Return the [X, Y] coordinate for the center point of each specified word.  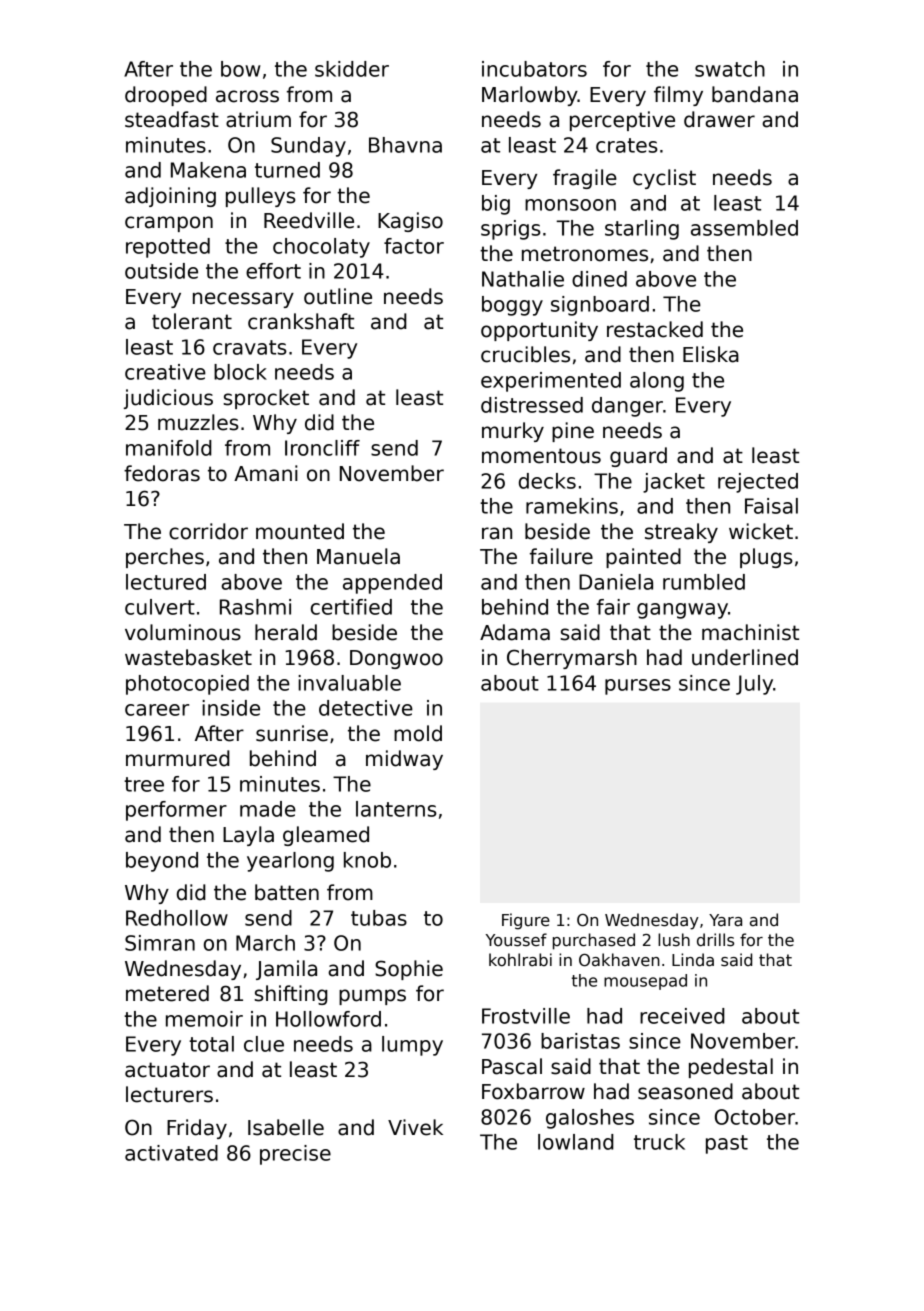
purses [638, 687]
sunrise [292, 733]
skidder [352, 69]
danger [627, 407]
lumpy [412, 1046]
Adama [515, 632]
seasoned [685, 1091]
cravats [250, 347]
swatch [730, 69]
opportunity [539, 331]
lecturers [169, 1094]
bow [241, 69]
